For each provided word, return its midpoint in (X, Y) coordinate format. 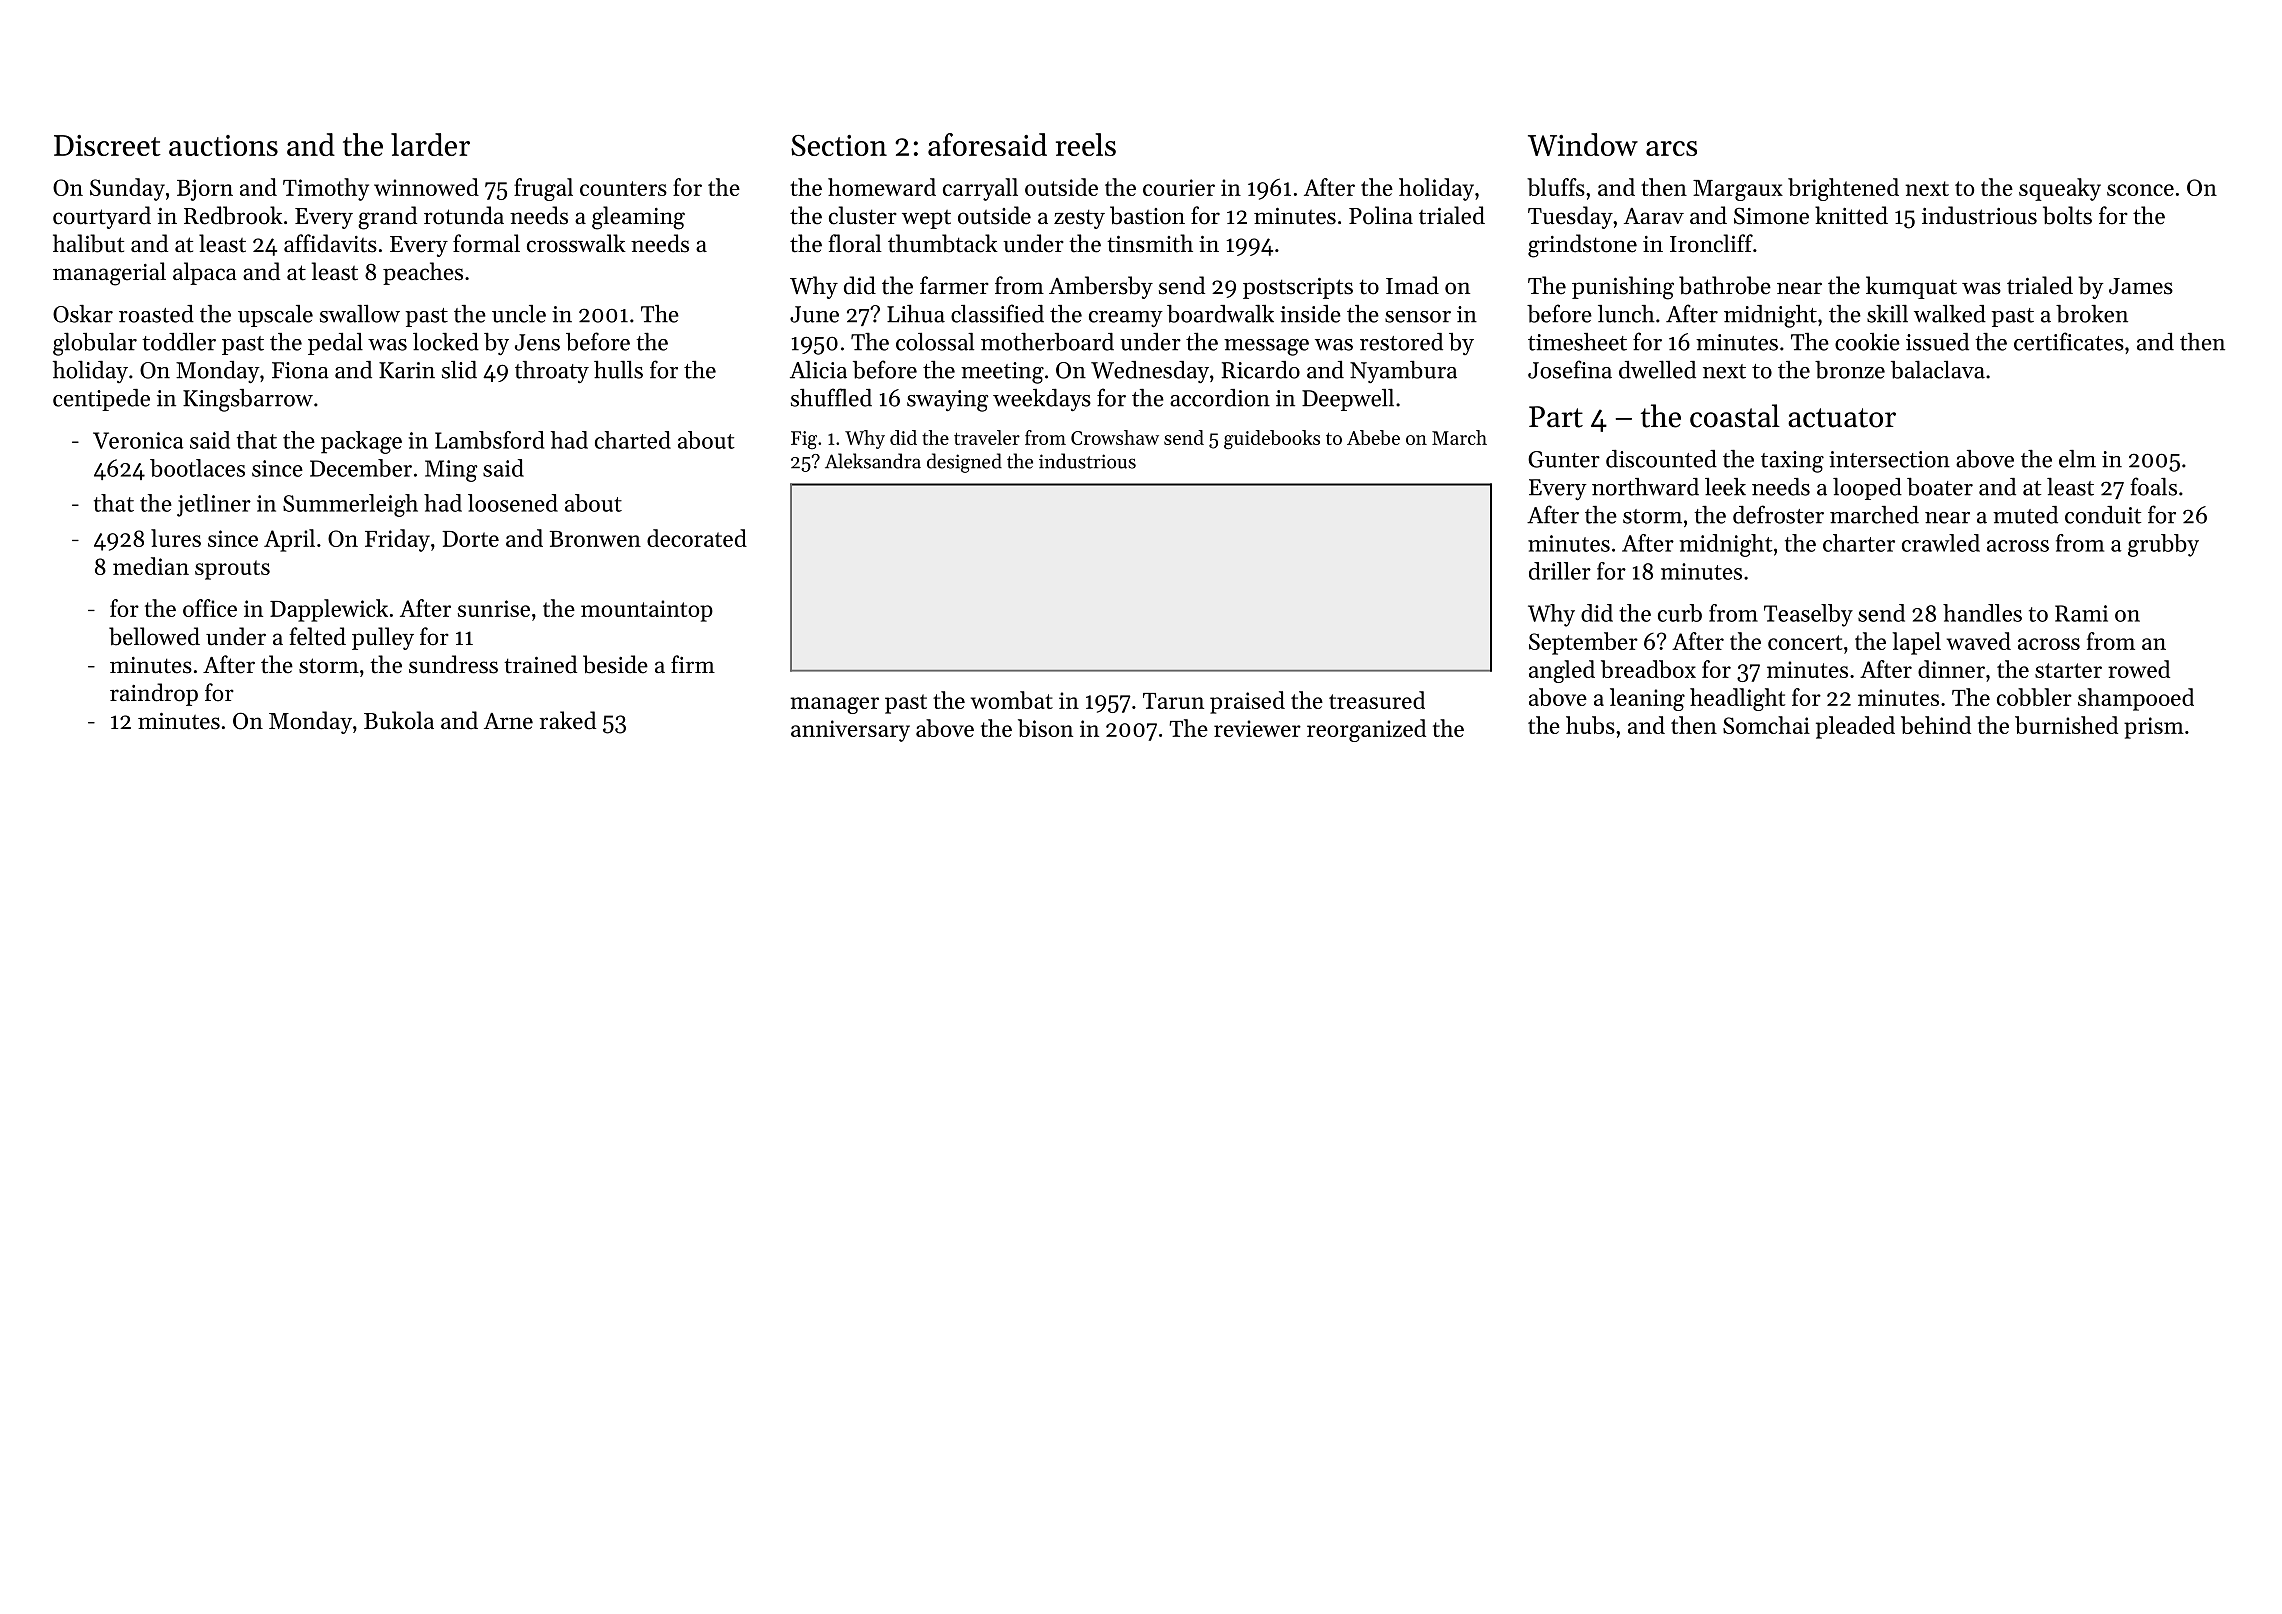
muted (2025, 515)
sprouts (232, 570)
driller (1560, 571)
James (2141, 286)
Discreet (107, 145)
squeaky (2060, 189)
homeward (882, 187)
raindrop (154, 694)
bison (1045, 728)
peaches (423, 273)
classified (997, 313)
